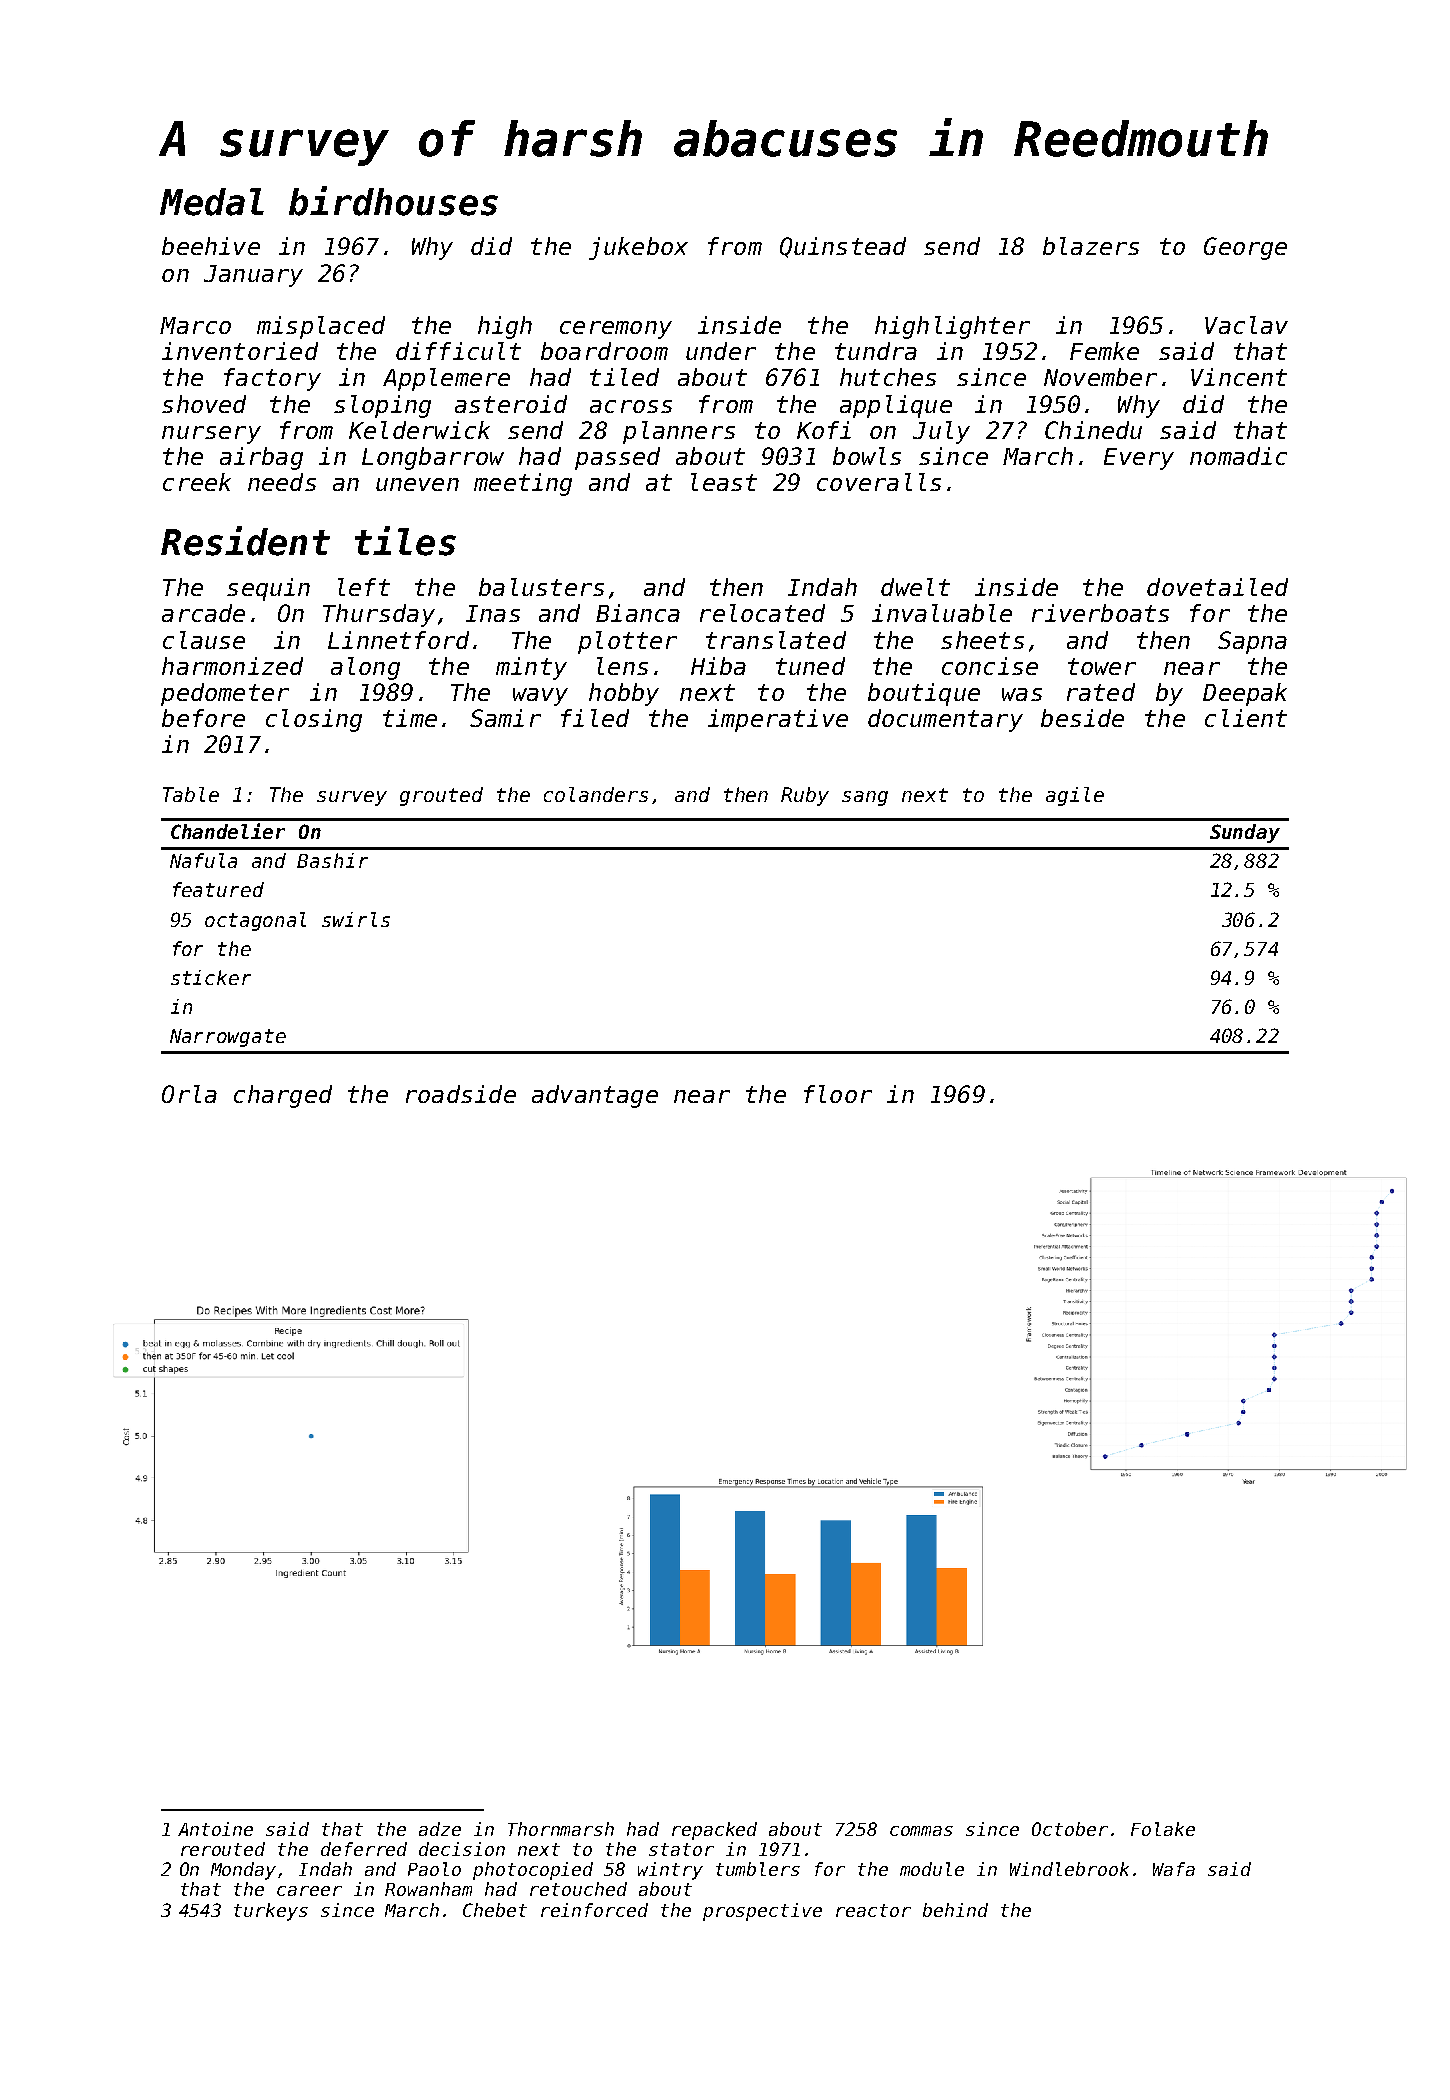 The width and height of the screenshot is (1450, 2100). I want to click on closing, so click(314, 720).
